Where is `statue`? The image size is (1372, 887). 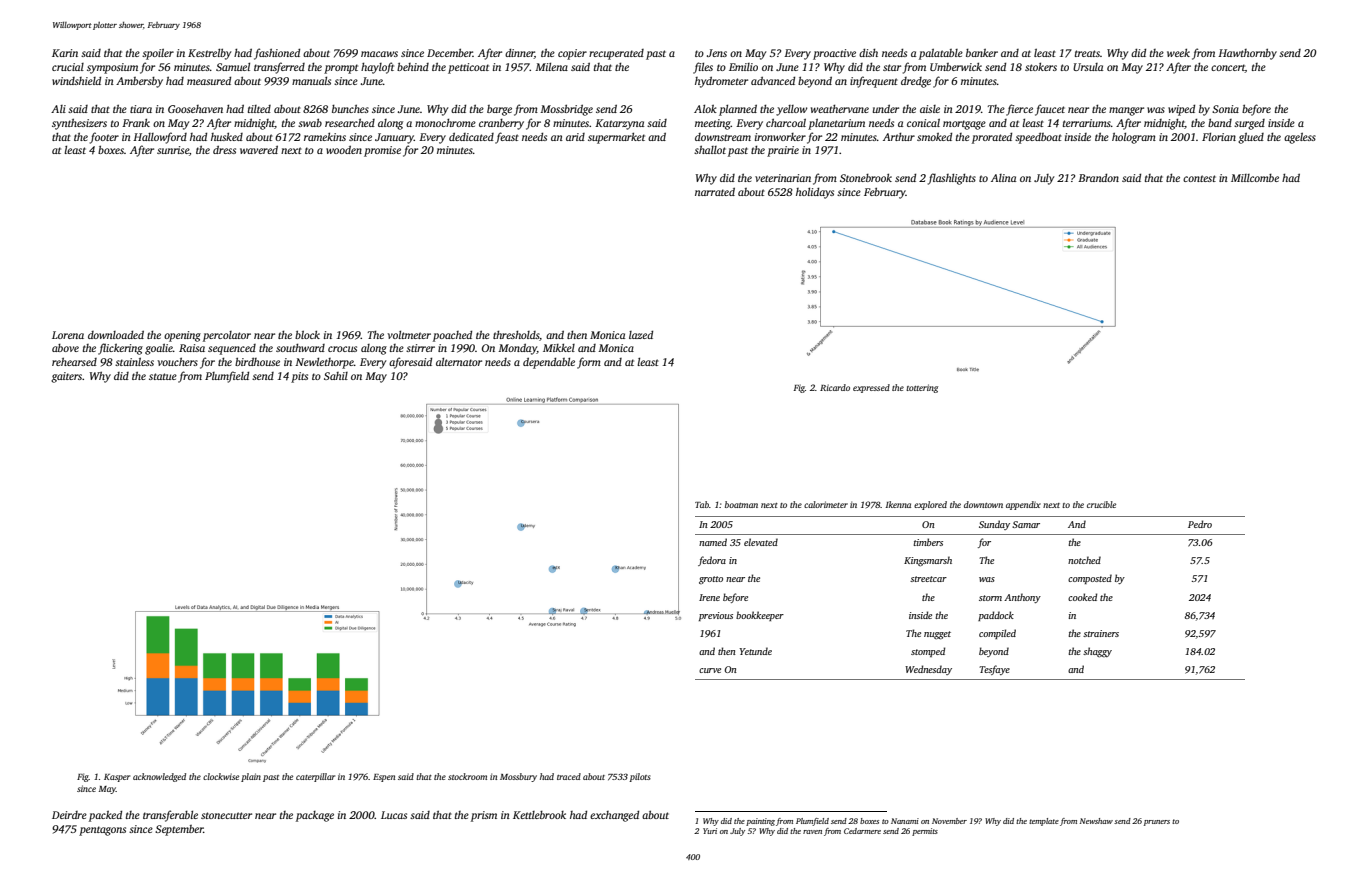
statue is located at coordinates (163, 376).
